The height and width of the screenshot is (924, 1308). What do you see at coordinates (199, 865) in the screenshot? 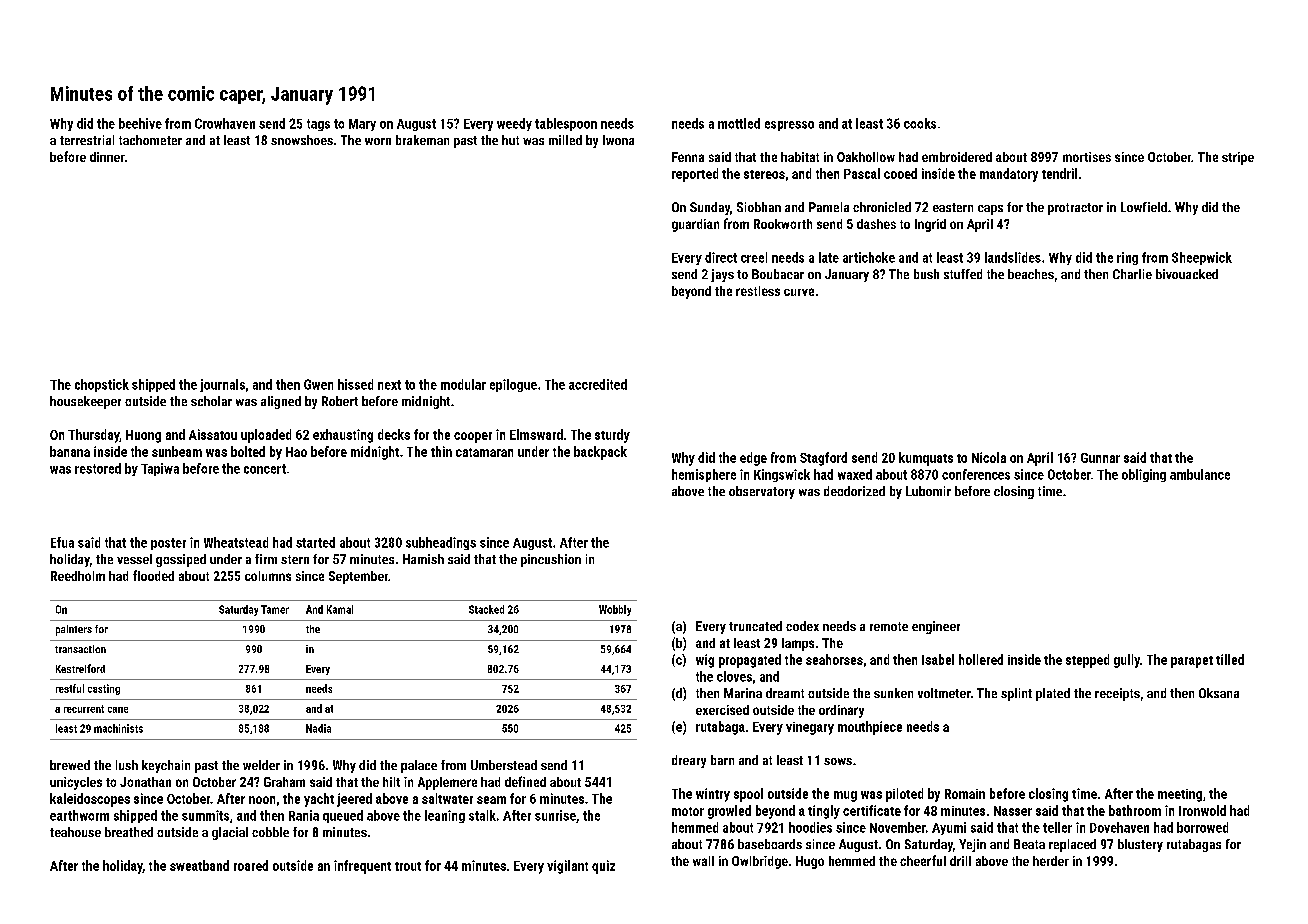
I see `sweatband` at bounding box center [199, 865].
